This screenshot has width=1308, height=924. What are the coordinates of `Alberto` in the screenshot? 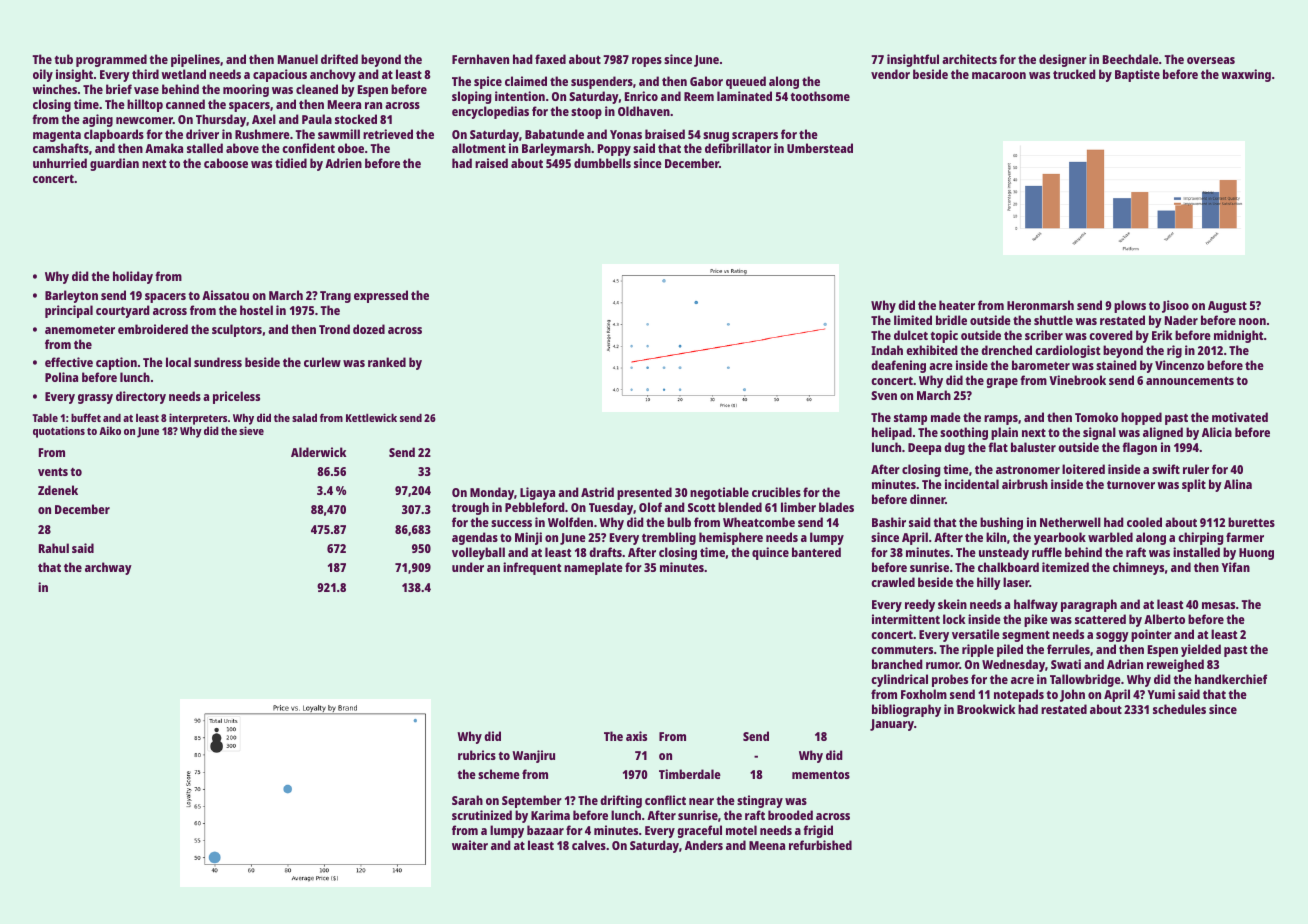 It's located at (1164, 619).
